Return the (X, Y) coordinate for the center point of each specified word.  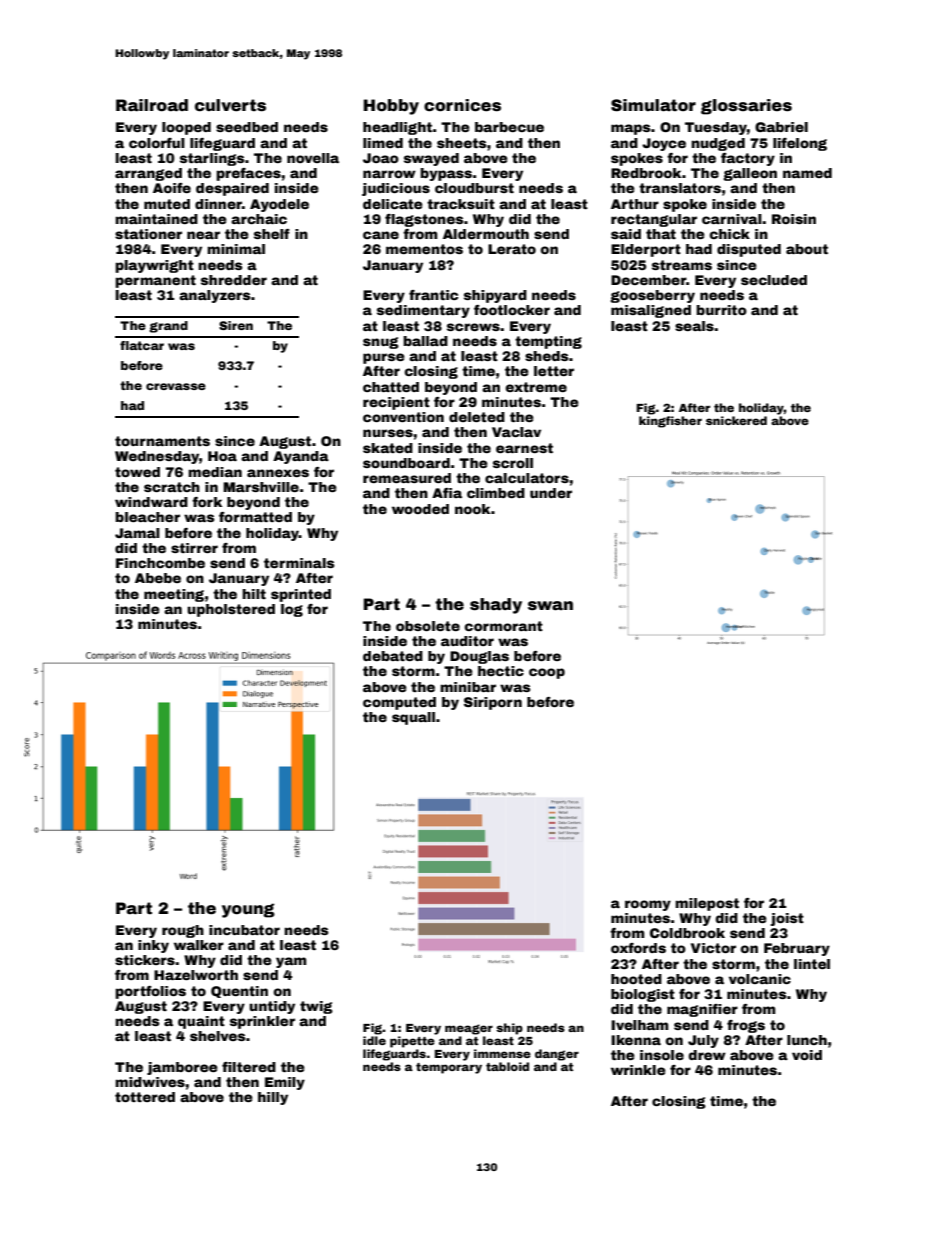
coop (547, 673)
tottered (145, 1097)
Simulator (653, 105)
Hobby (391, 107)
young (248, 910)
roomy (648, 905)
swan (550, 606)
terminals (299, 563)
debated (393, 656)
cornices (462, 105)
